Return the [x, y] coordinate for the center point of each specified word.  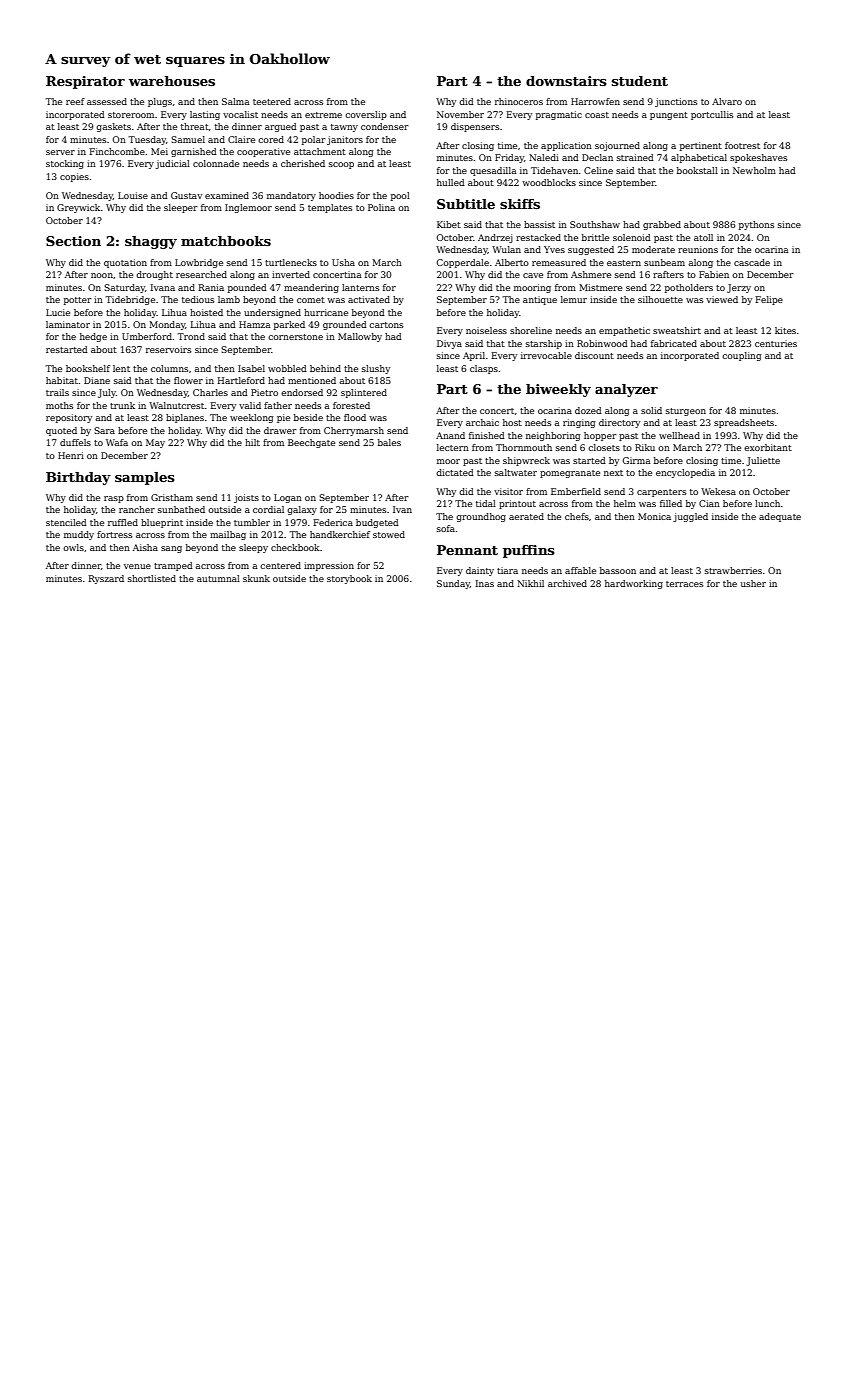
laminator [68, 324]
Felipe [769, 300]
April [474, 356]
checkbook [295, 547]
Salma [235, 101]
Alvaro [727, 101]
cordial [268, 509]
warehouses [172, 81]
